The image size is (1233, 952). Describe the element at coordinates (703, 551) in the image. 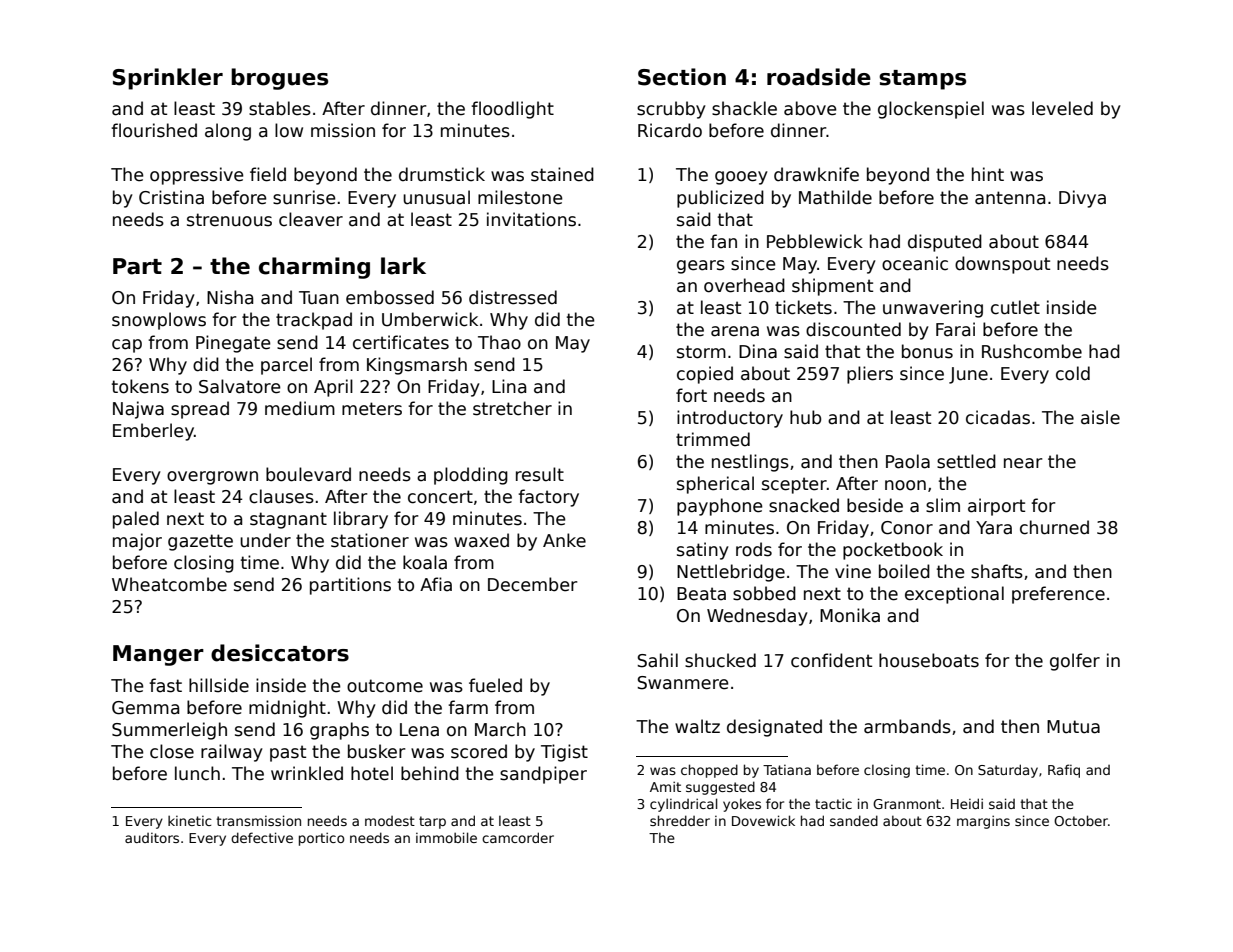

I see `satiny` at that location.
